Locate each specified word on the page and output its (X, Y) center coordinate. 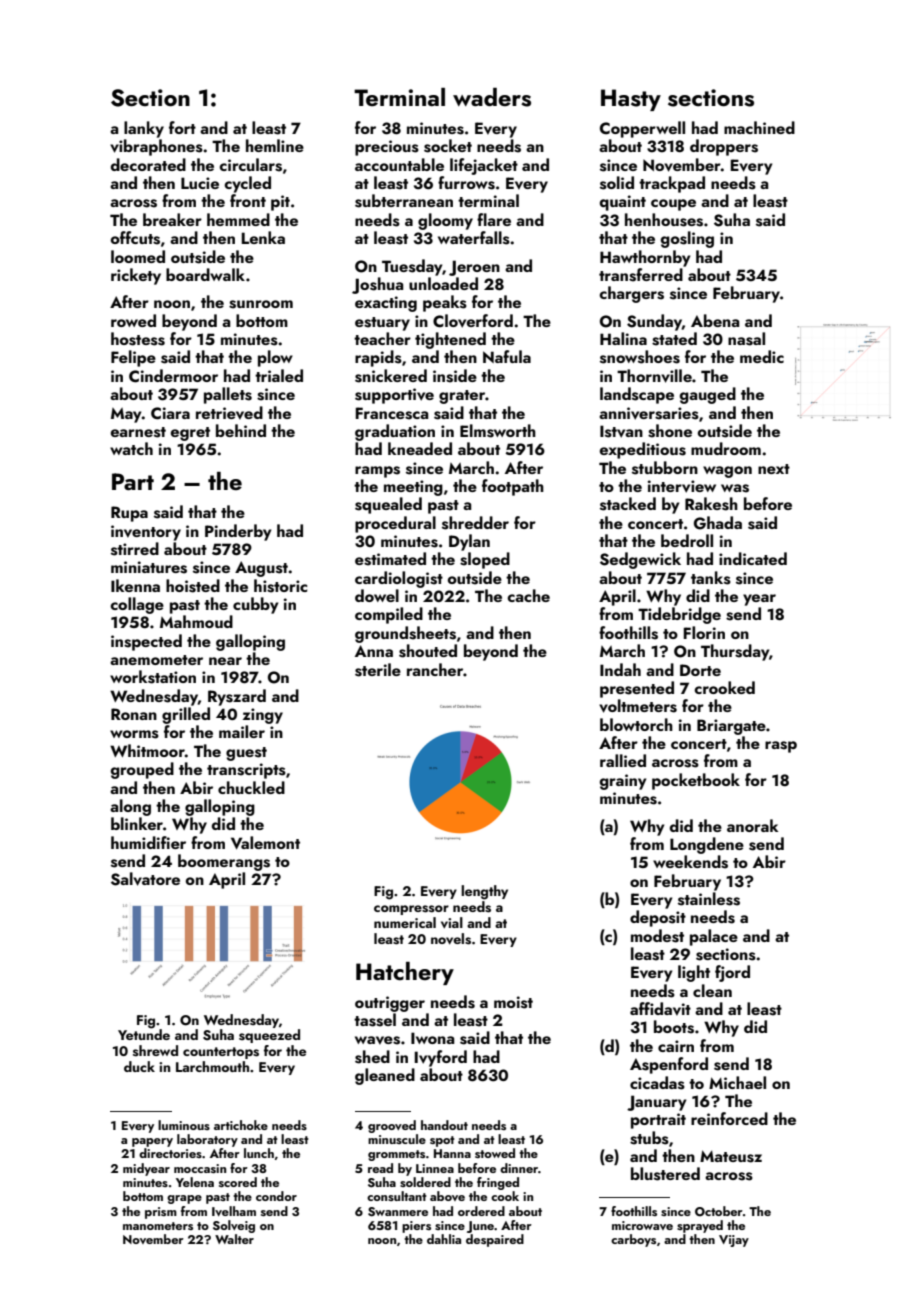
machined (759, 127)
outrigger (390, 1004)
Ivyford (441, 1058)
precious (387, 148)
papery (152, 1142)
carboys (633, 1240)
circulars (250, 165)
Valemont (265, 842)
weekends (690, 862)
